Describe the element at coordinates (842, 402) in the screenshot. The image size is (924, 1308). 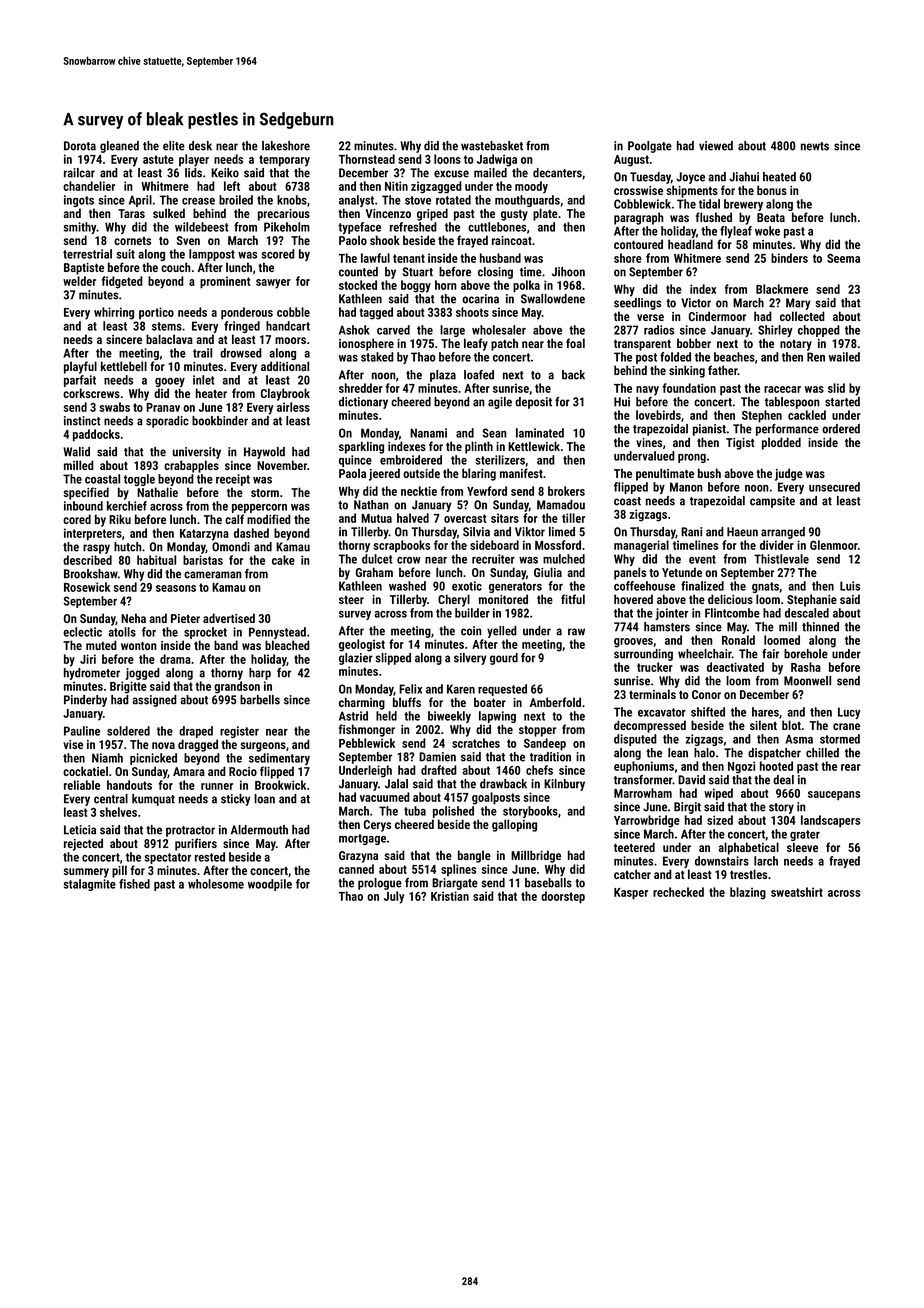
I see `started` at that location.
